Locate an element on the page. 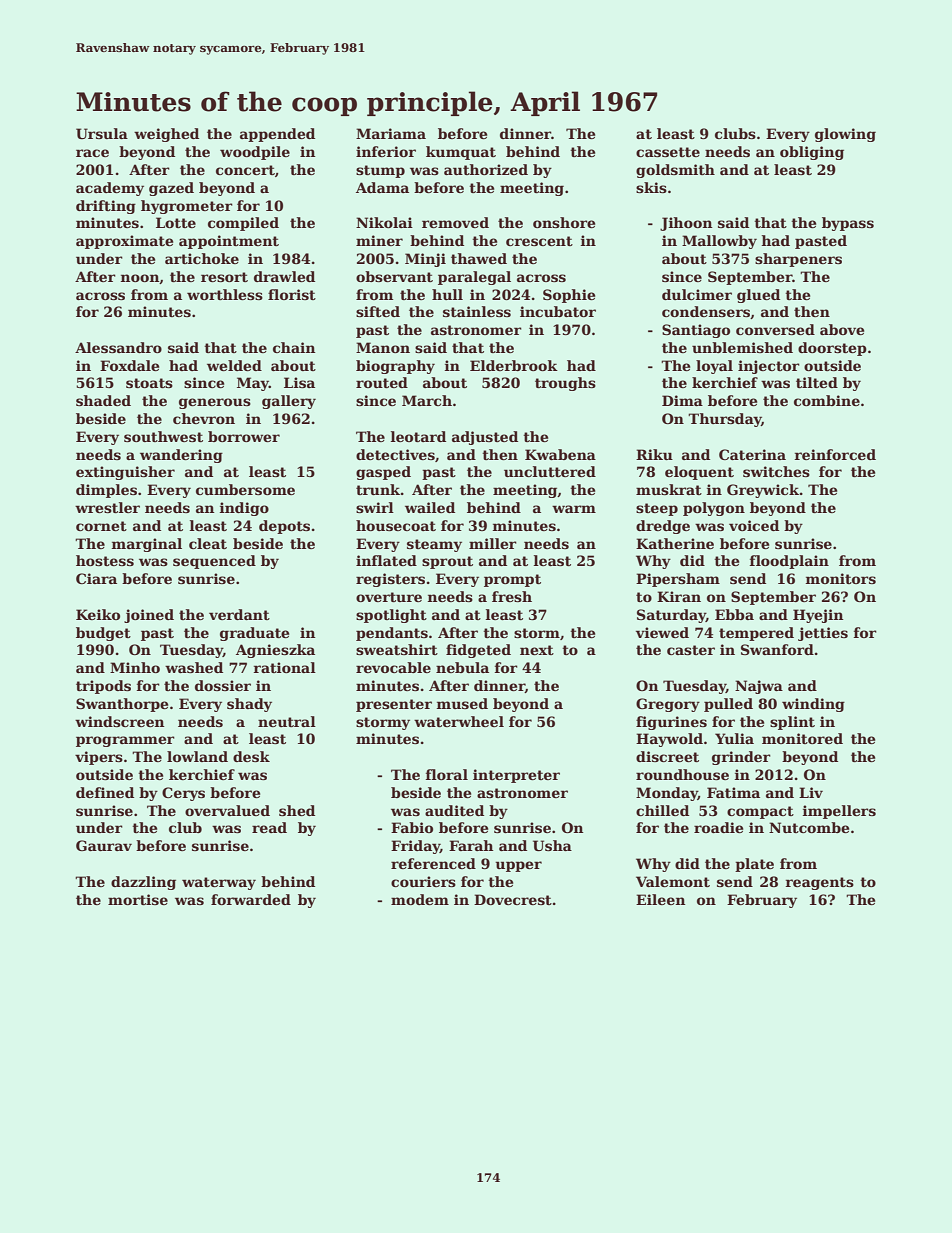 The width and height of the page is (952, 1233). drawled is located at coordinates (284, 276).
